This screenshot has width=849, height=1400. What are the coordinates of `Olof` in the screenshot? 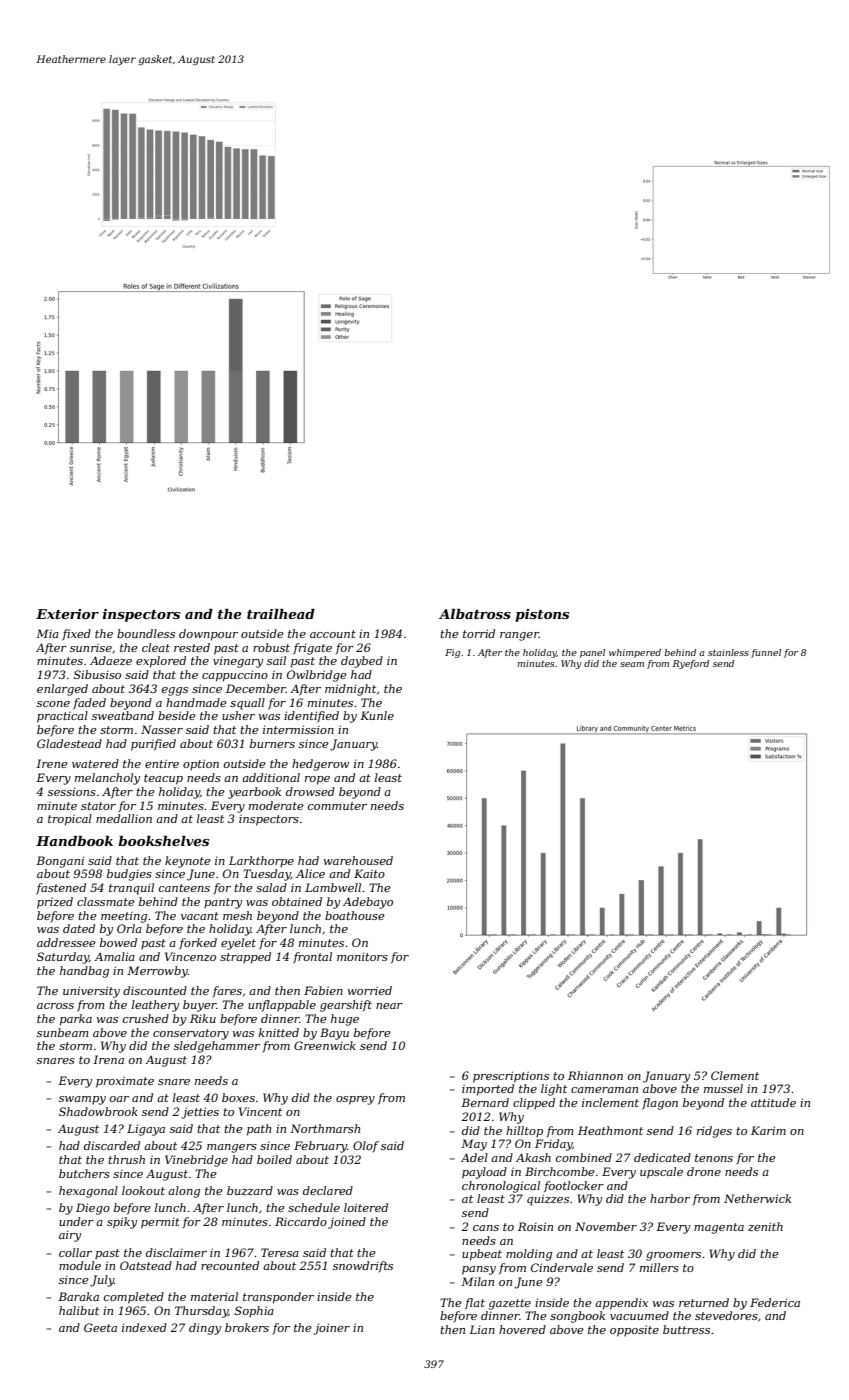 It's located at (366, 1147).
